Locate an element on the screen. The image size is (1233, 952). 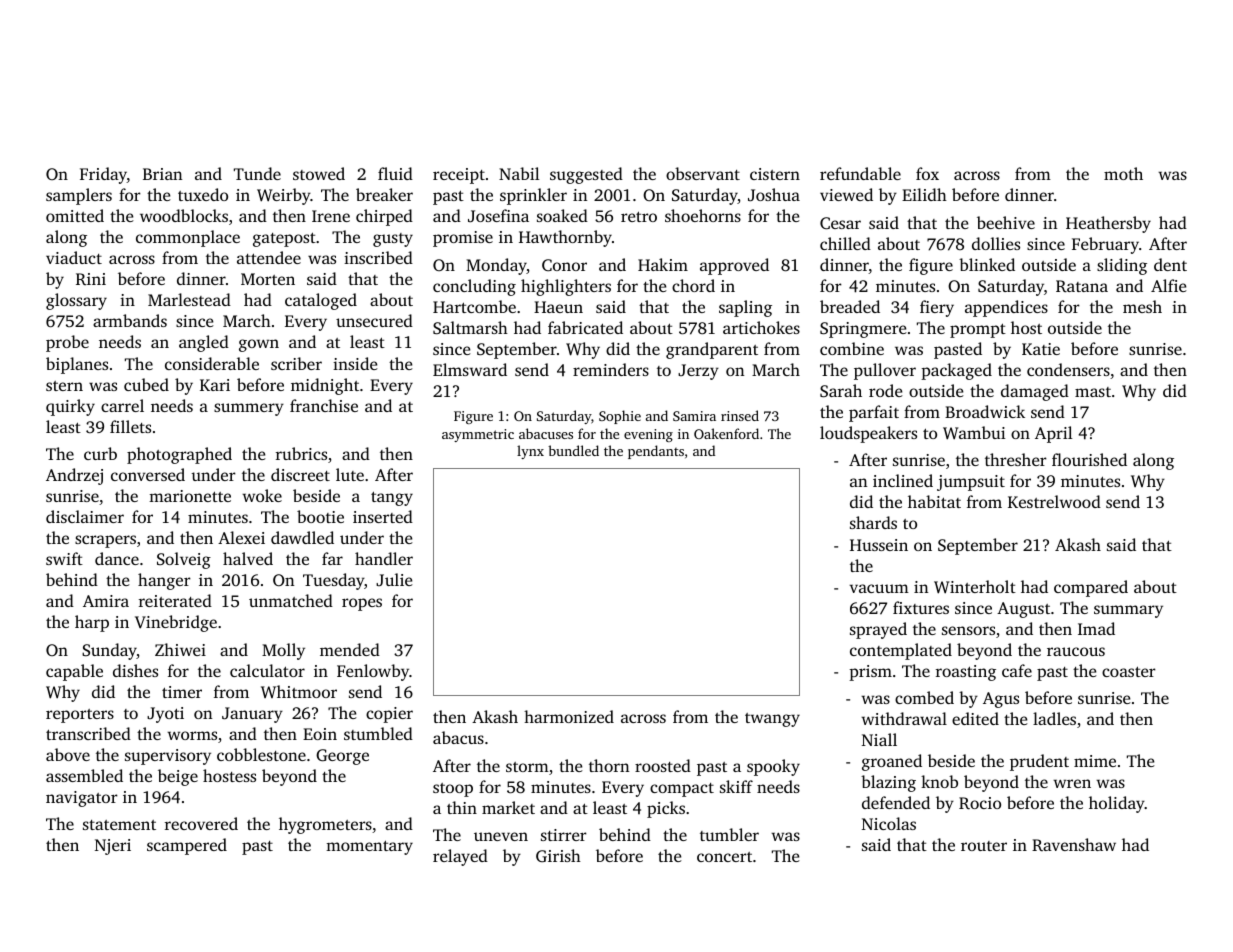
quirky is located at coordinates (70, 407).
